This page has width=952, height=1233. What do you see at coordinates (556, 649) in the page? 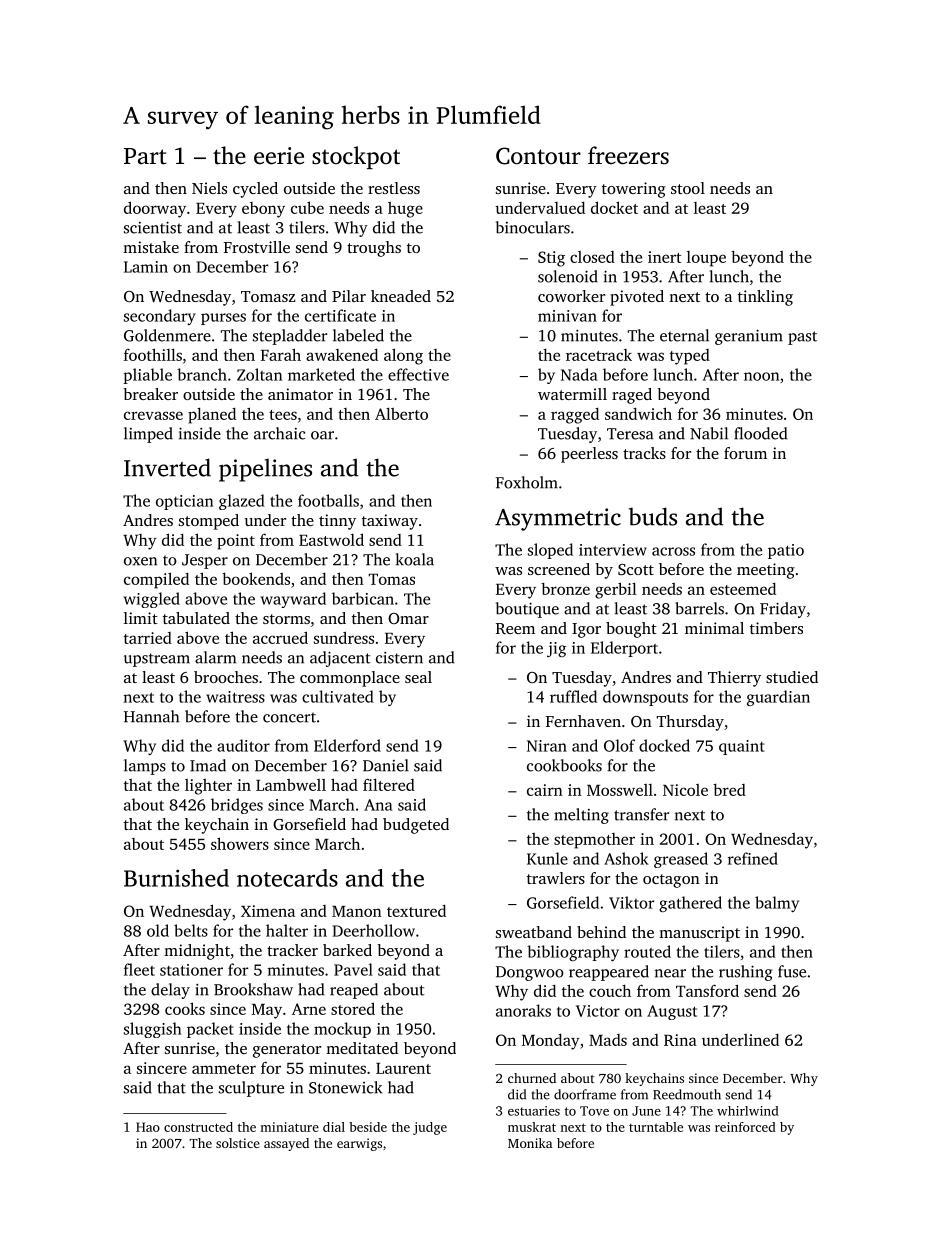
I see `jig` at bounding box center [556, 649].
